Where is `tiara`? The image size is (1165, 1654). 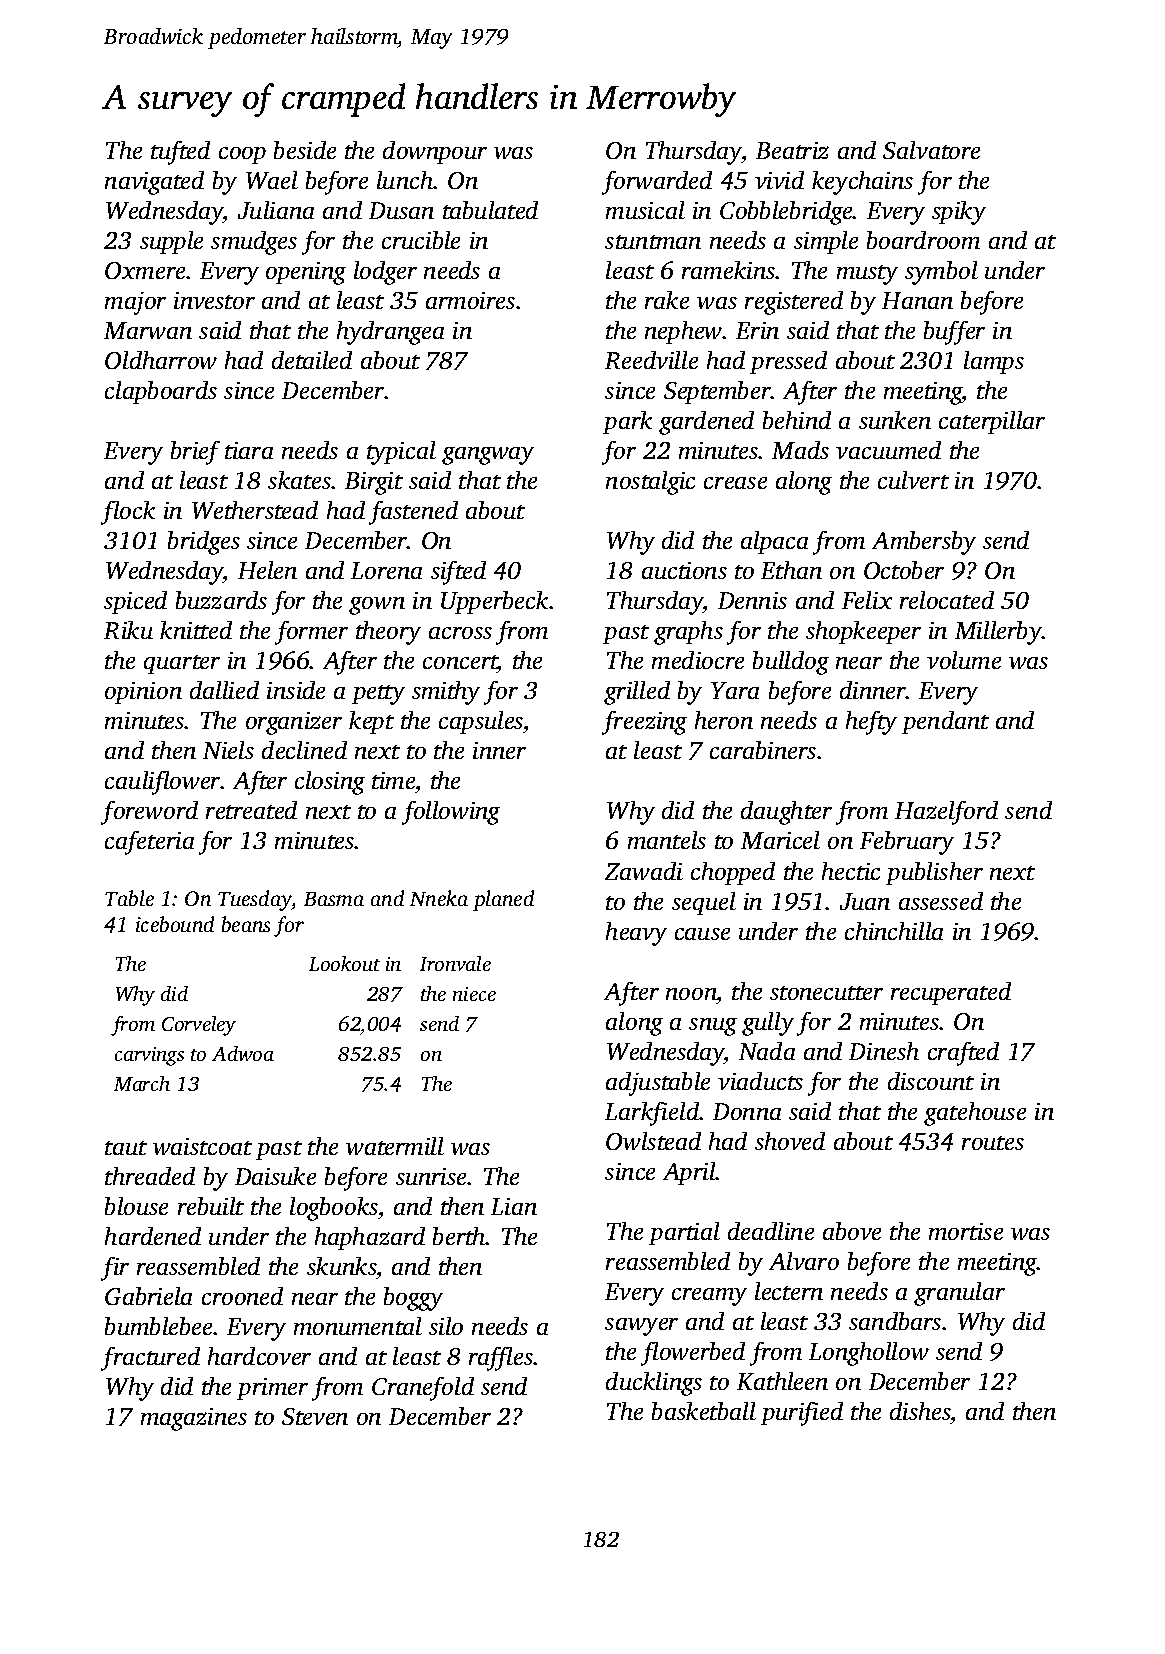 tiara is located at coordinates (249, 450).
